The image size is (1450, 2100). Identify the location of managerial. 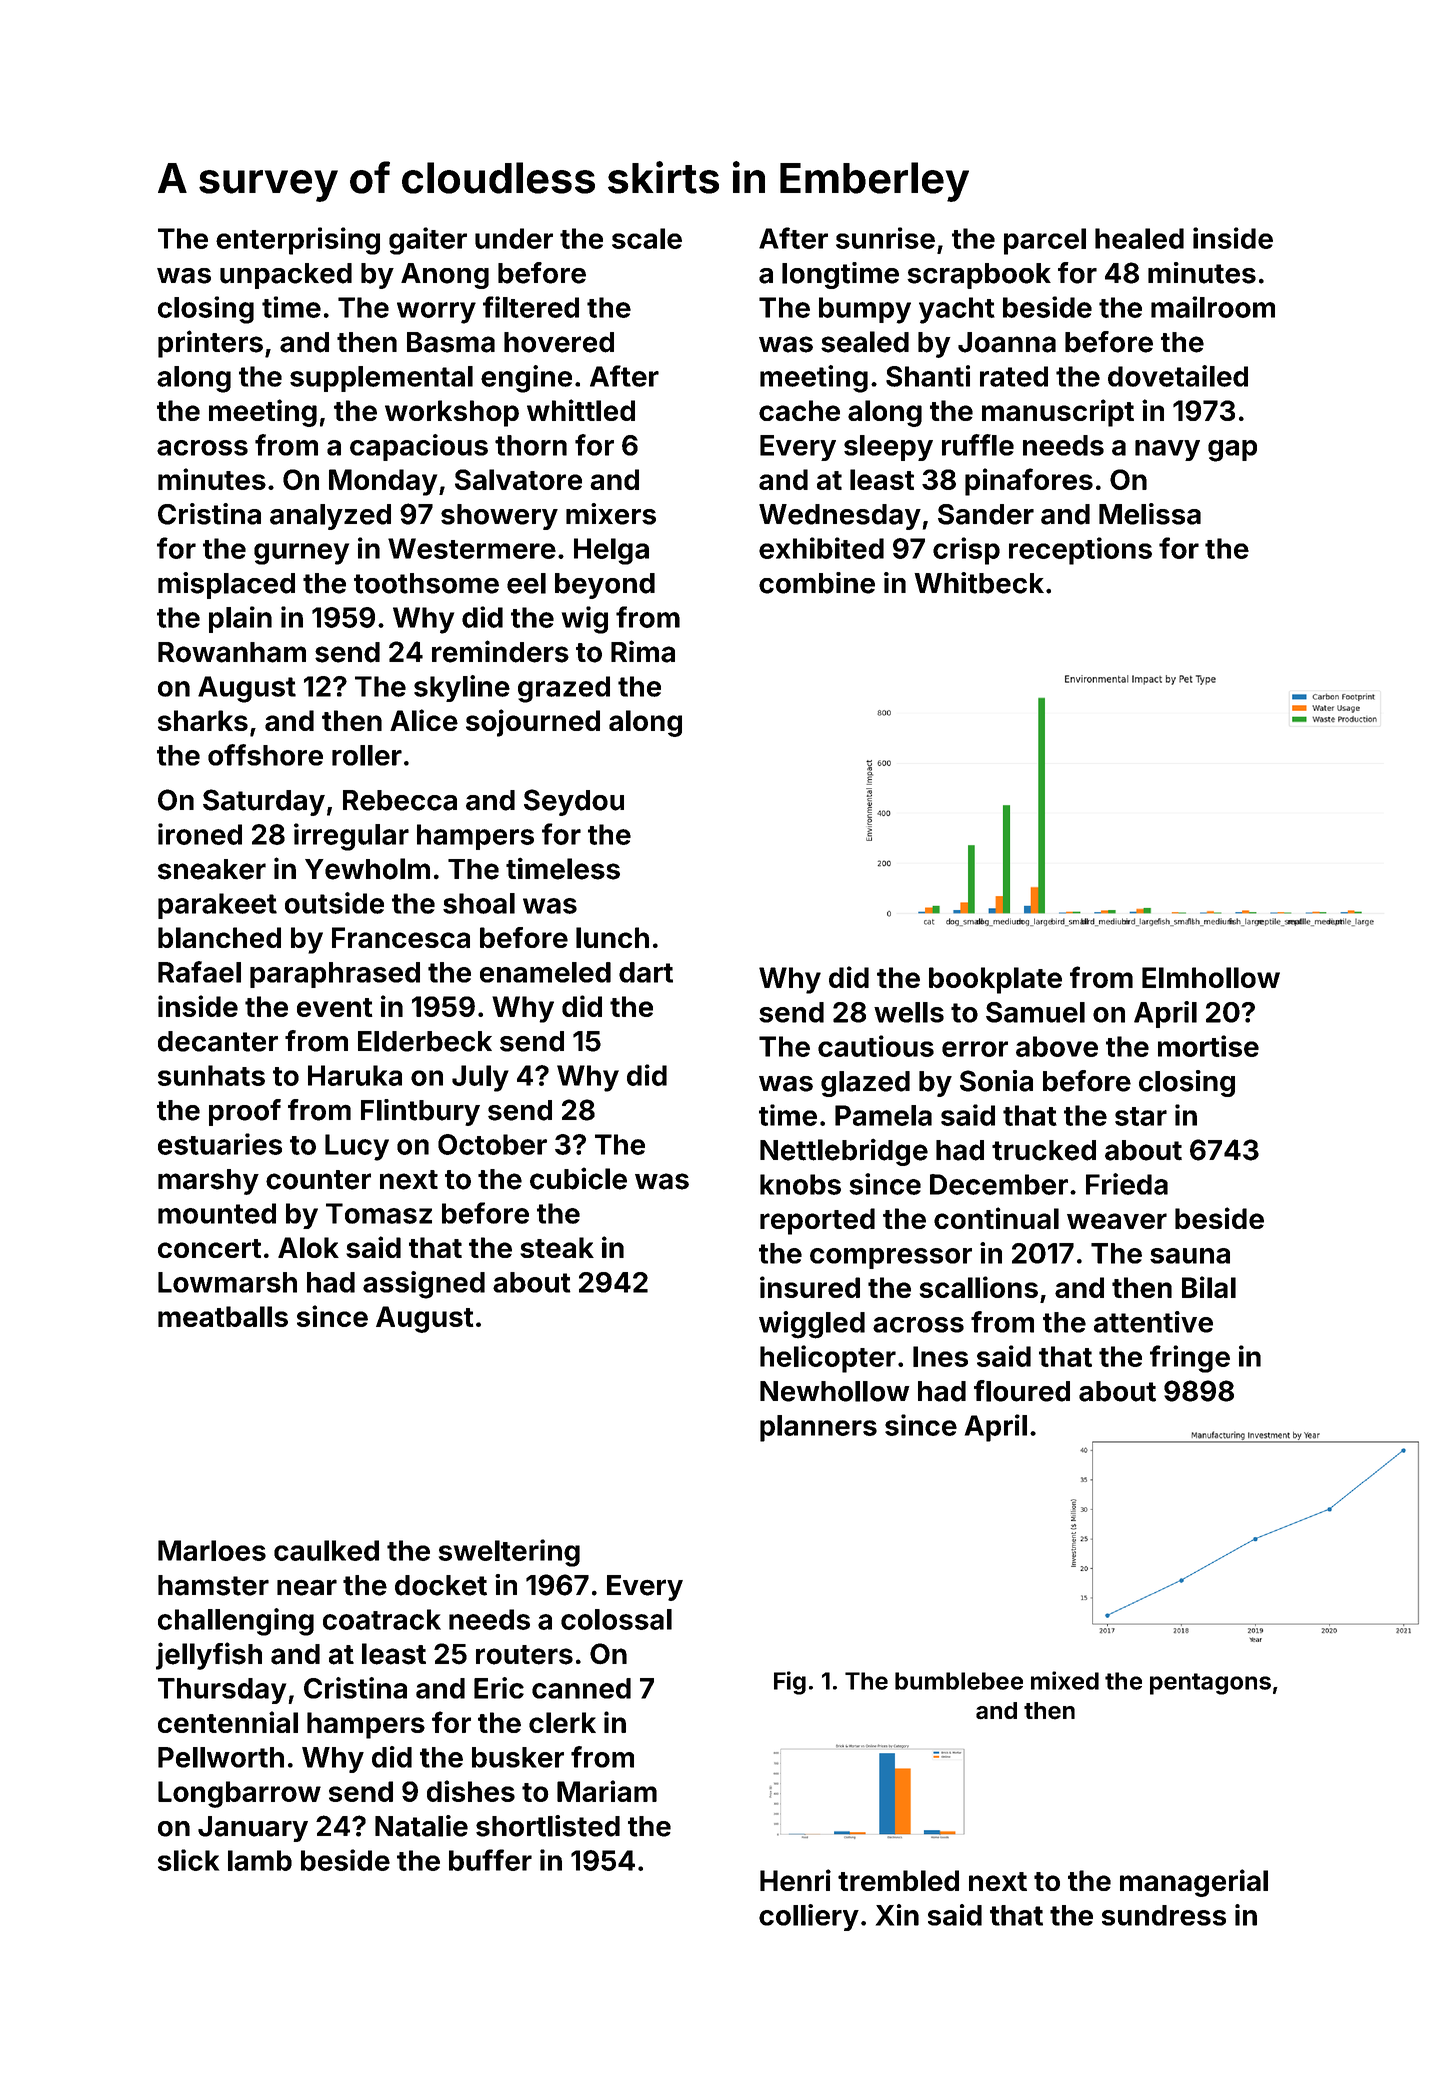
(1194, 1883).
